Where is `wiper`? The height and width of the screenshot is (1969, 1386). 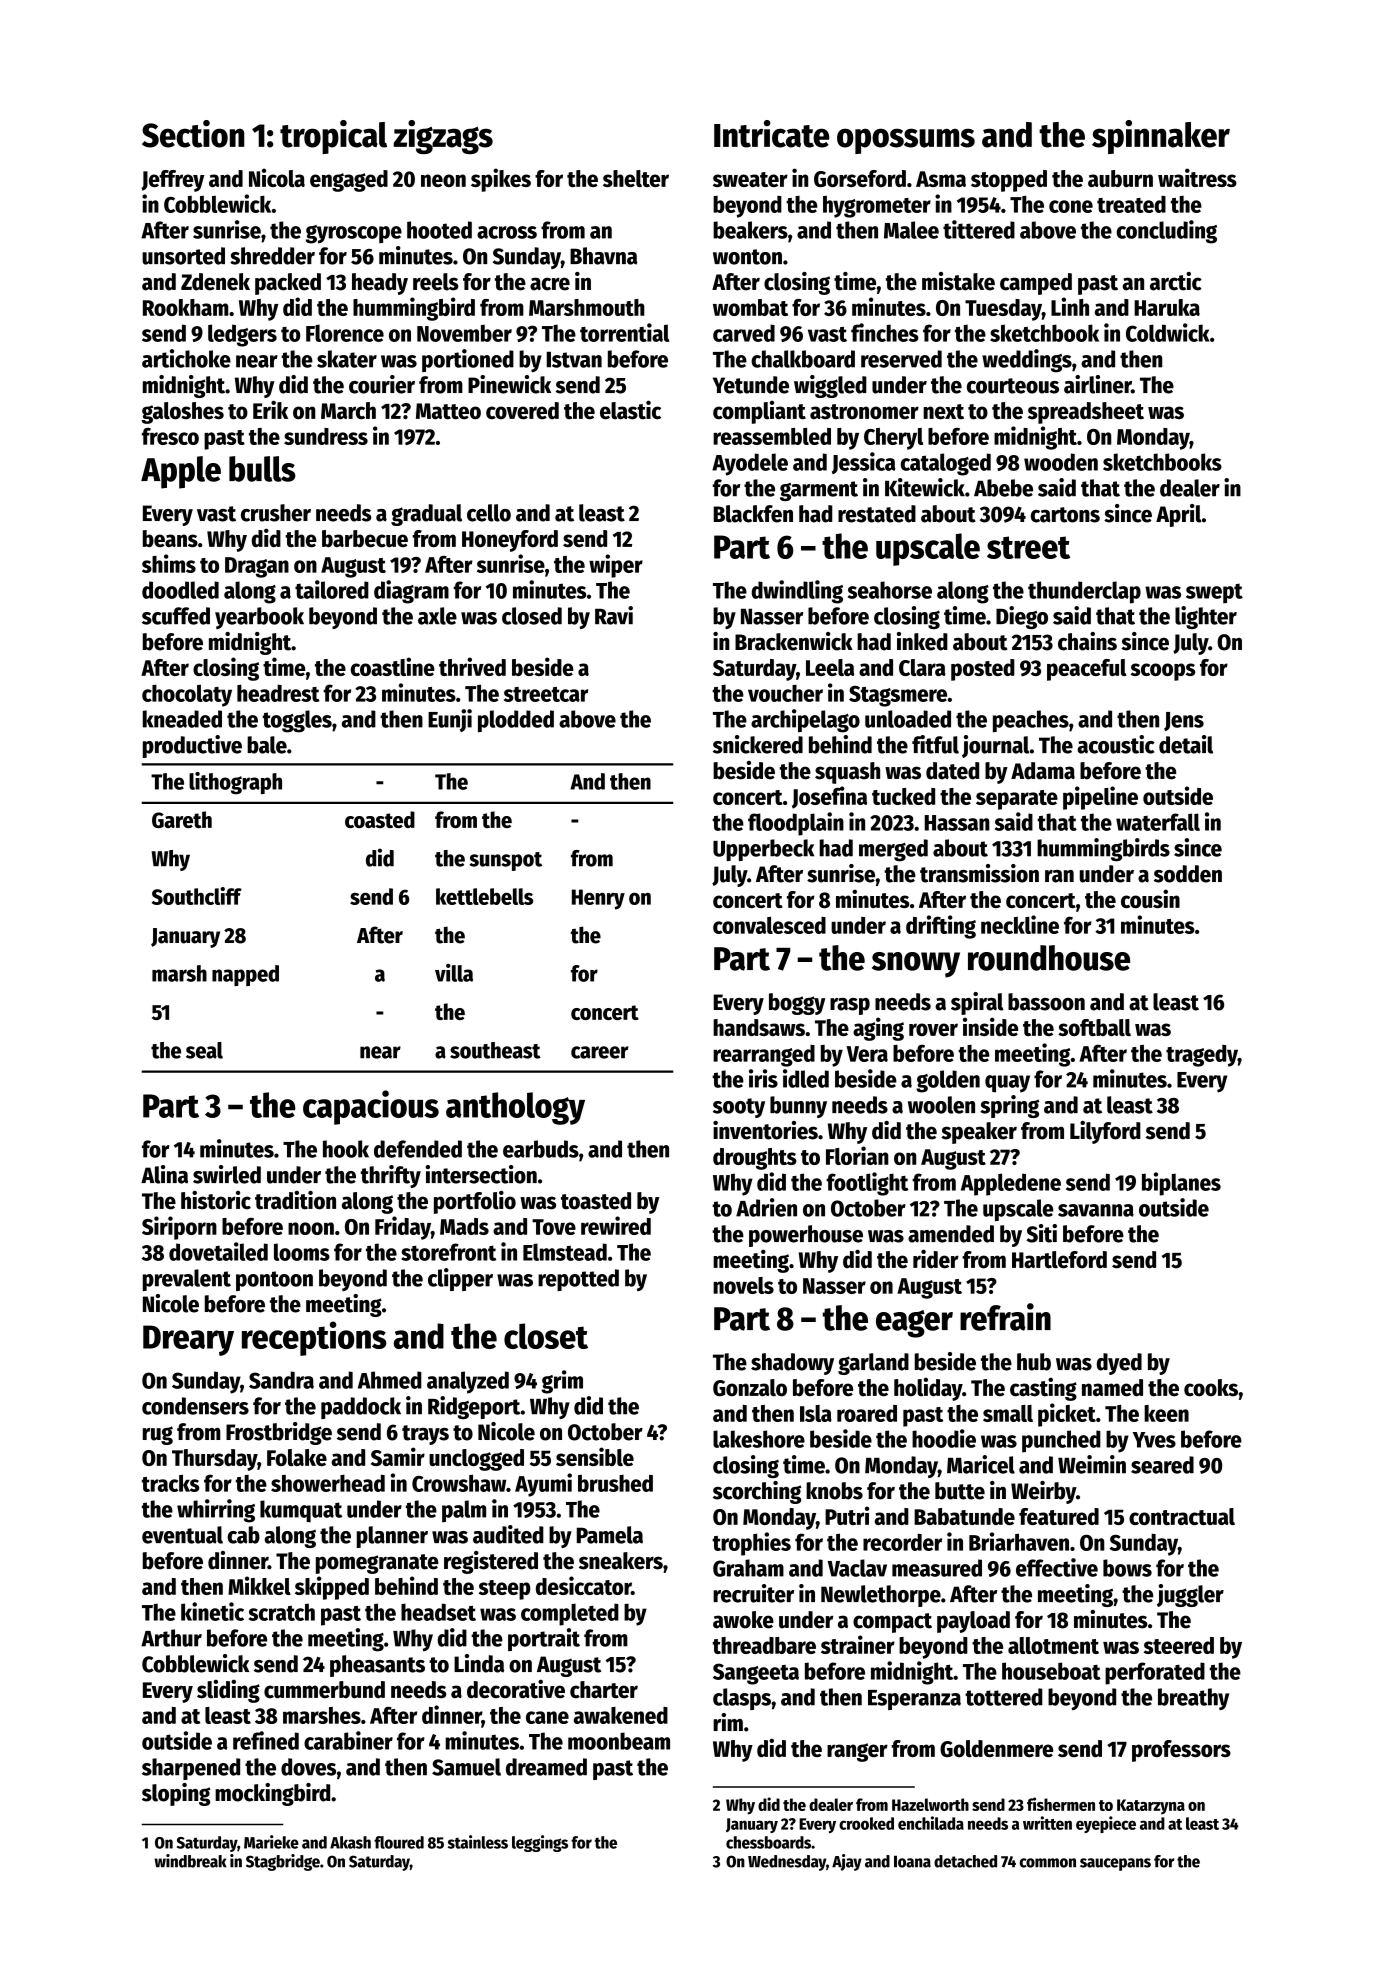
wiper is located at coordinates (616, 566).
